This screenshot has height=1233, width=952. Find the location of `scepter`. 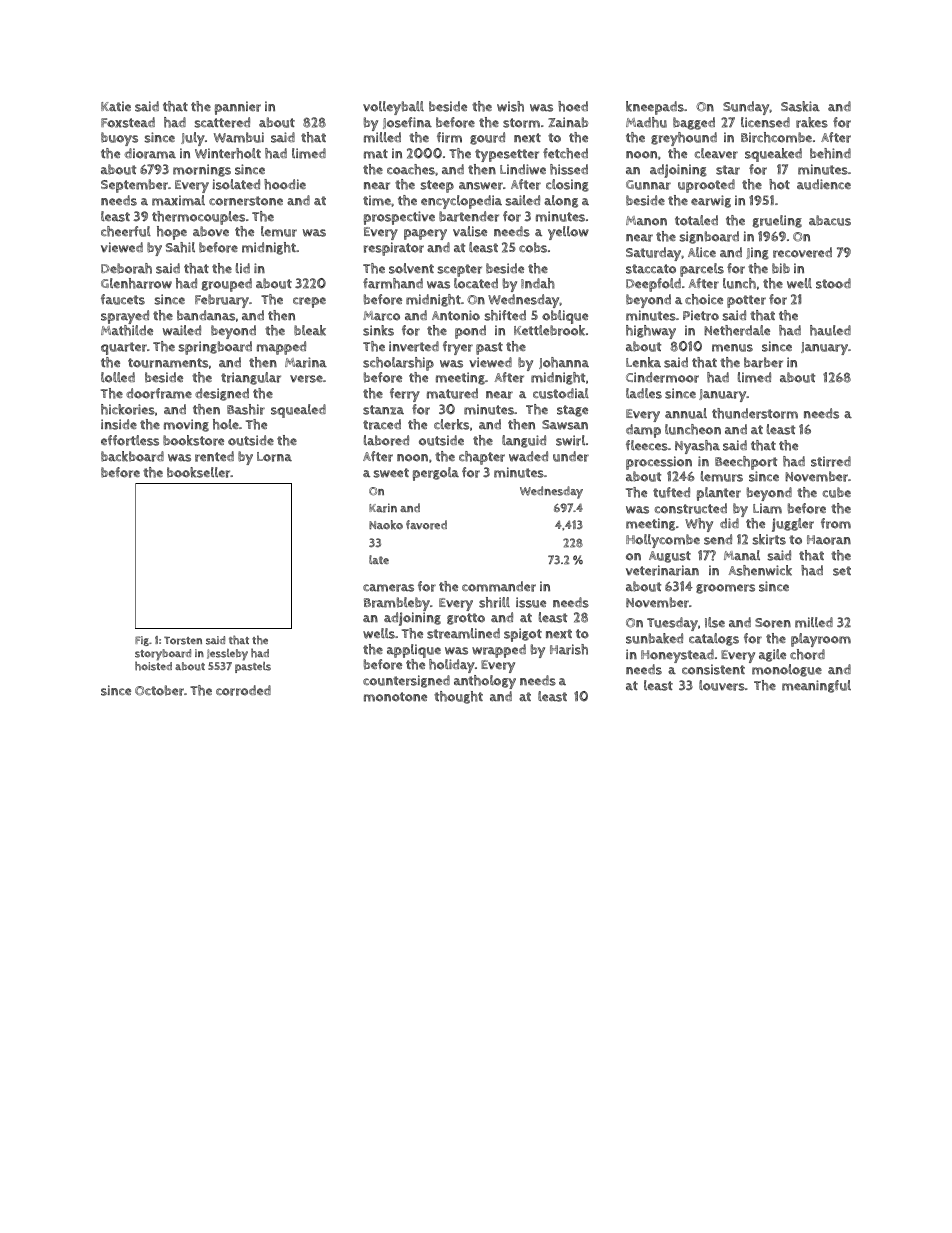

scepter is located at coordinates (459, 270).
